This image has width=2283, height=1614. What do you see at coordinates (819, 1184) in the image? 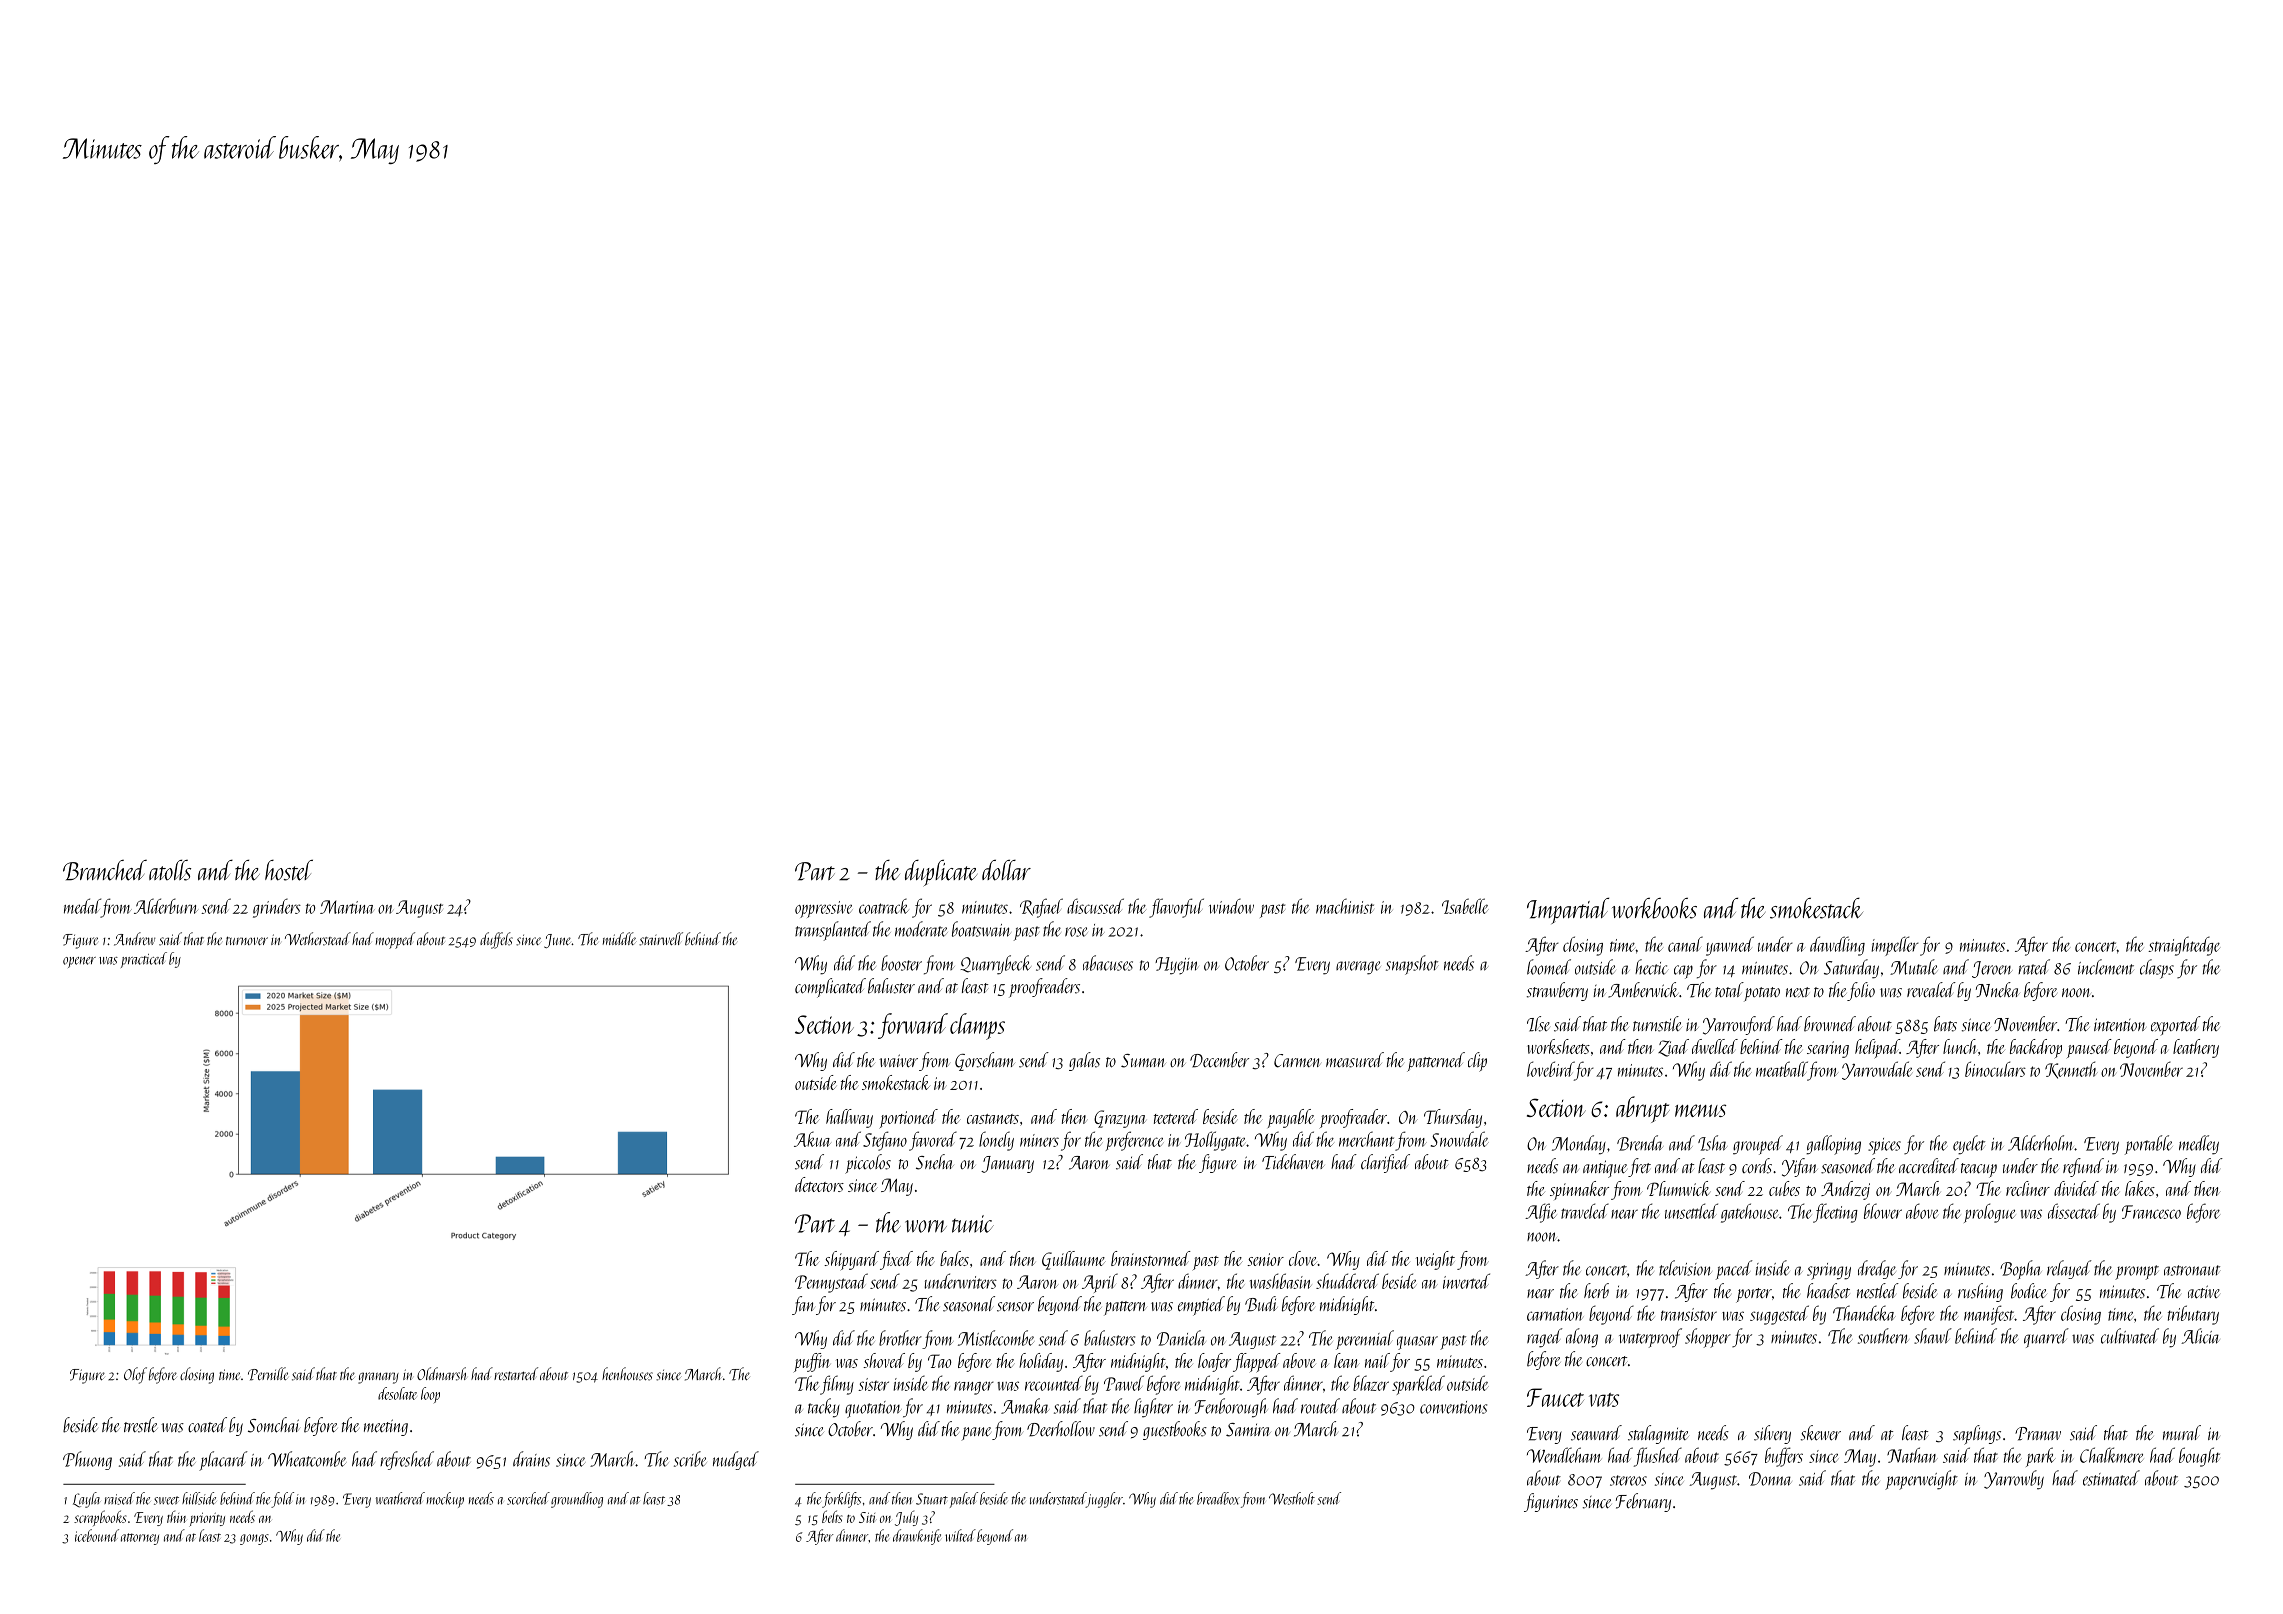
I see `detectors` at bounding box center [819, 1184].
